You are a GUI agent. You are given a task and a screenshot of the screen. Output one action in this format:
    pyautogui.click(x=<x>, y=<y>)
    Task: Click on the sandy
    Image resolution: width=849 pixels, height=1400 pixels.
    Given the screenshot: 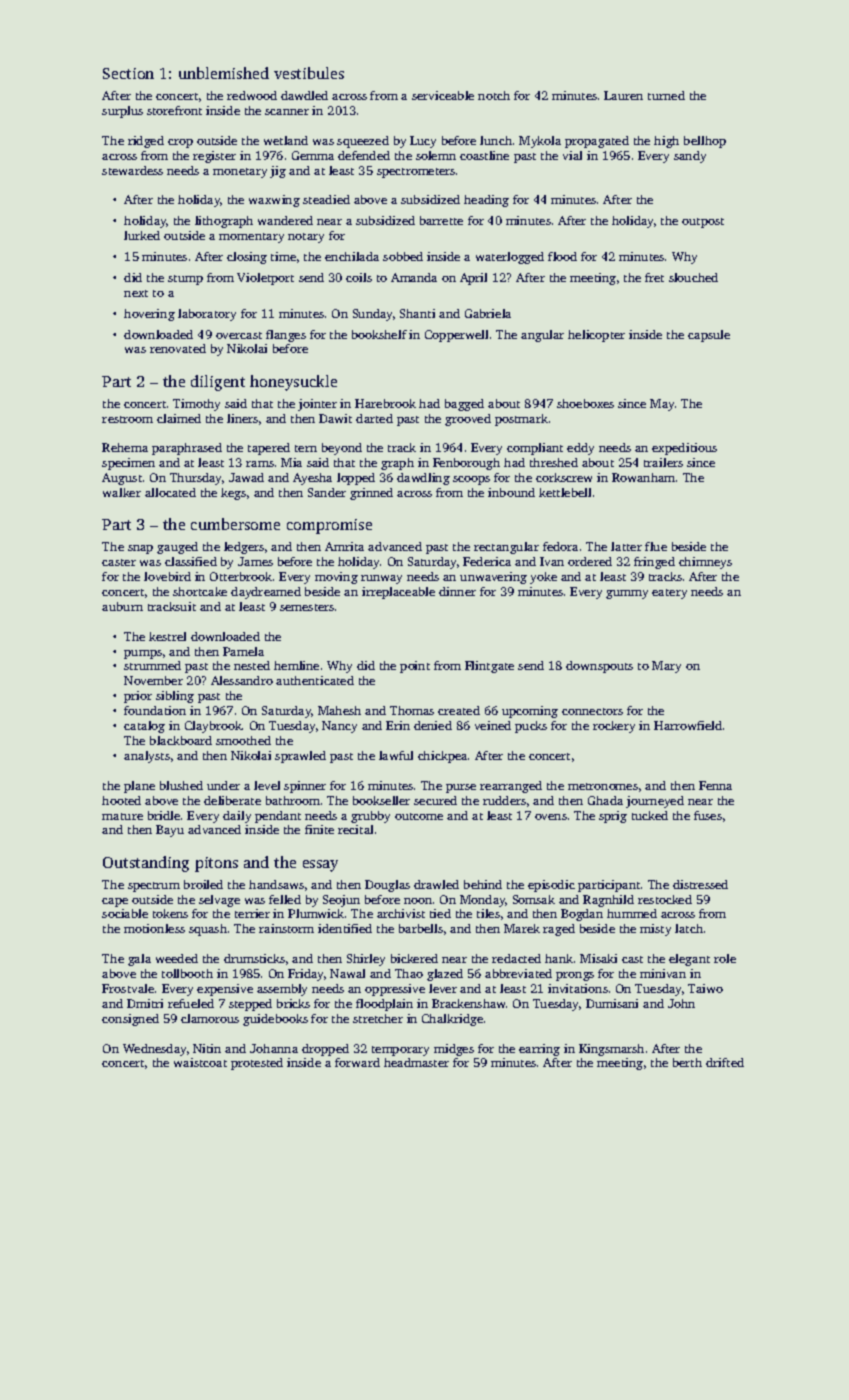 What is the action you would take?
    pyautogui.click(x=690, y=157)
